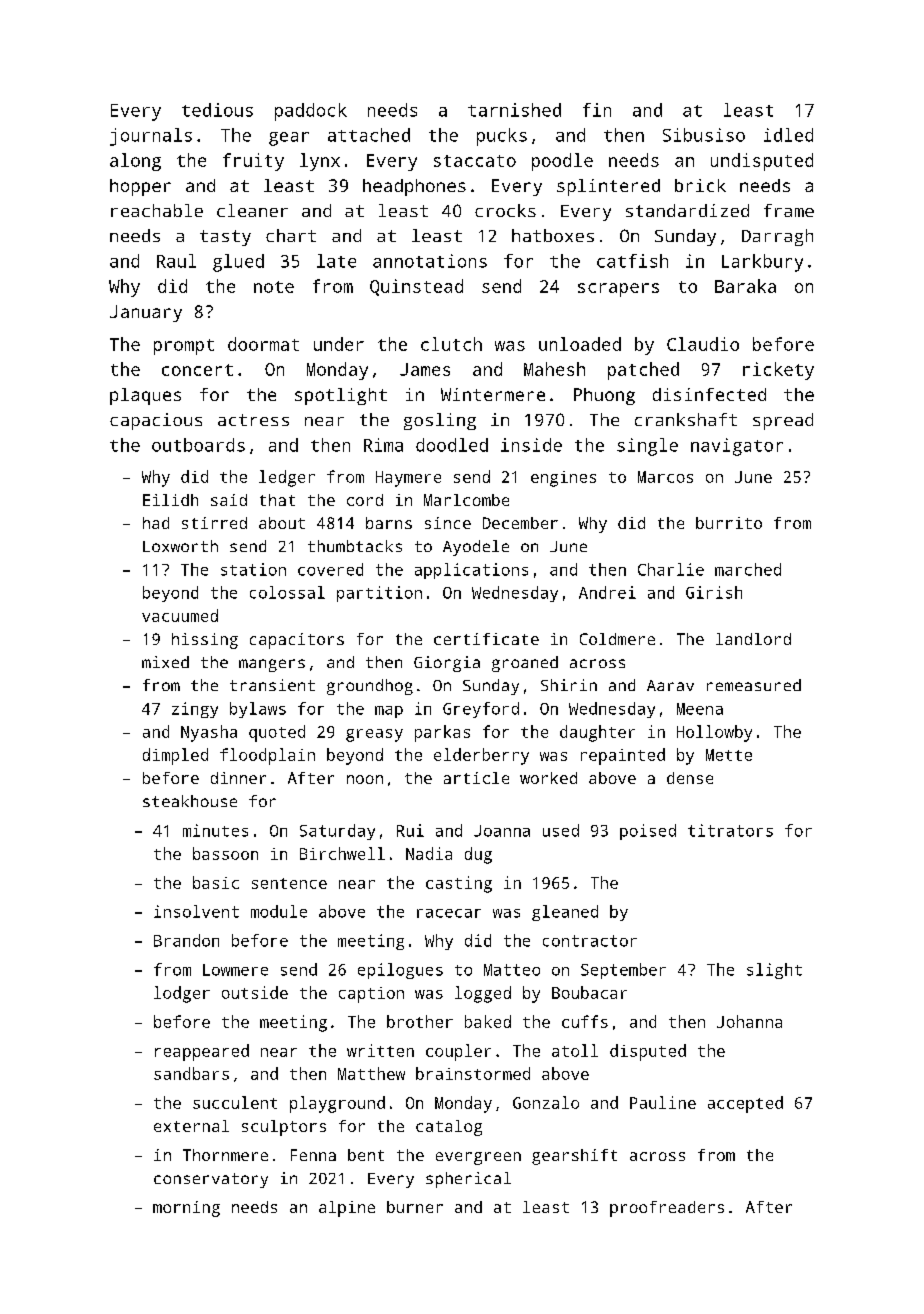 This image has width=924, height=1314. What do you see at coordinates (429, 853) in the image?
I see `Nadia` at bounding box center [429, 853].
